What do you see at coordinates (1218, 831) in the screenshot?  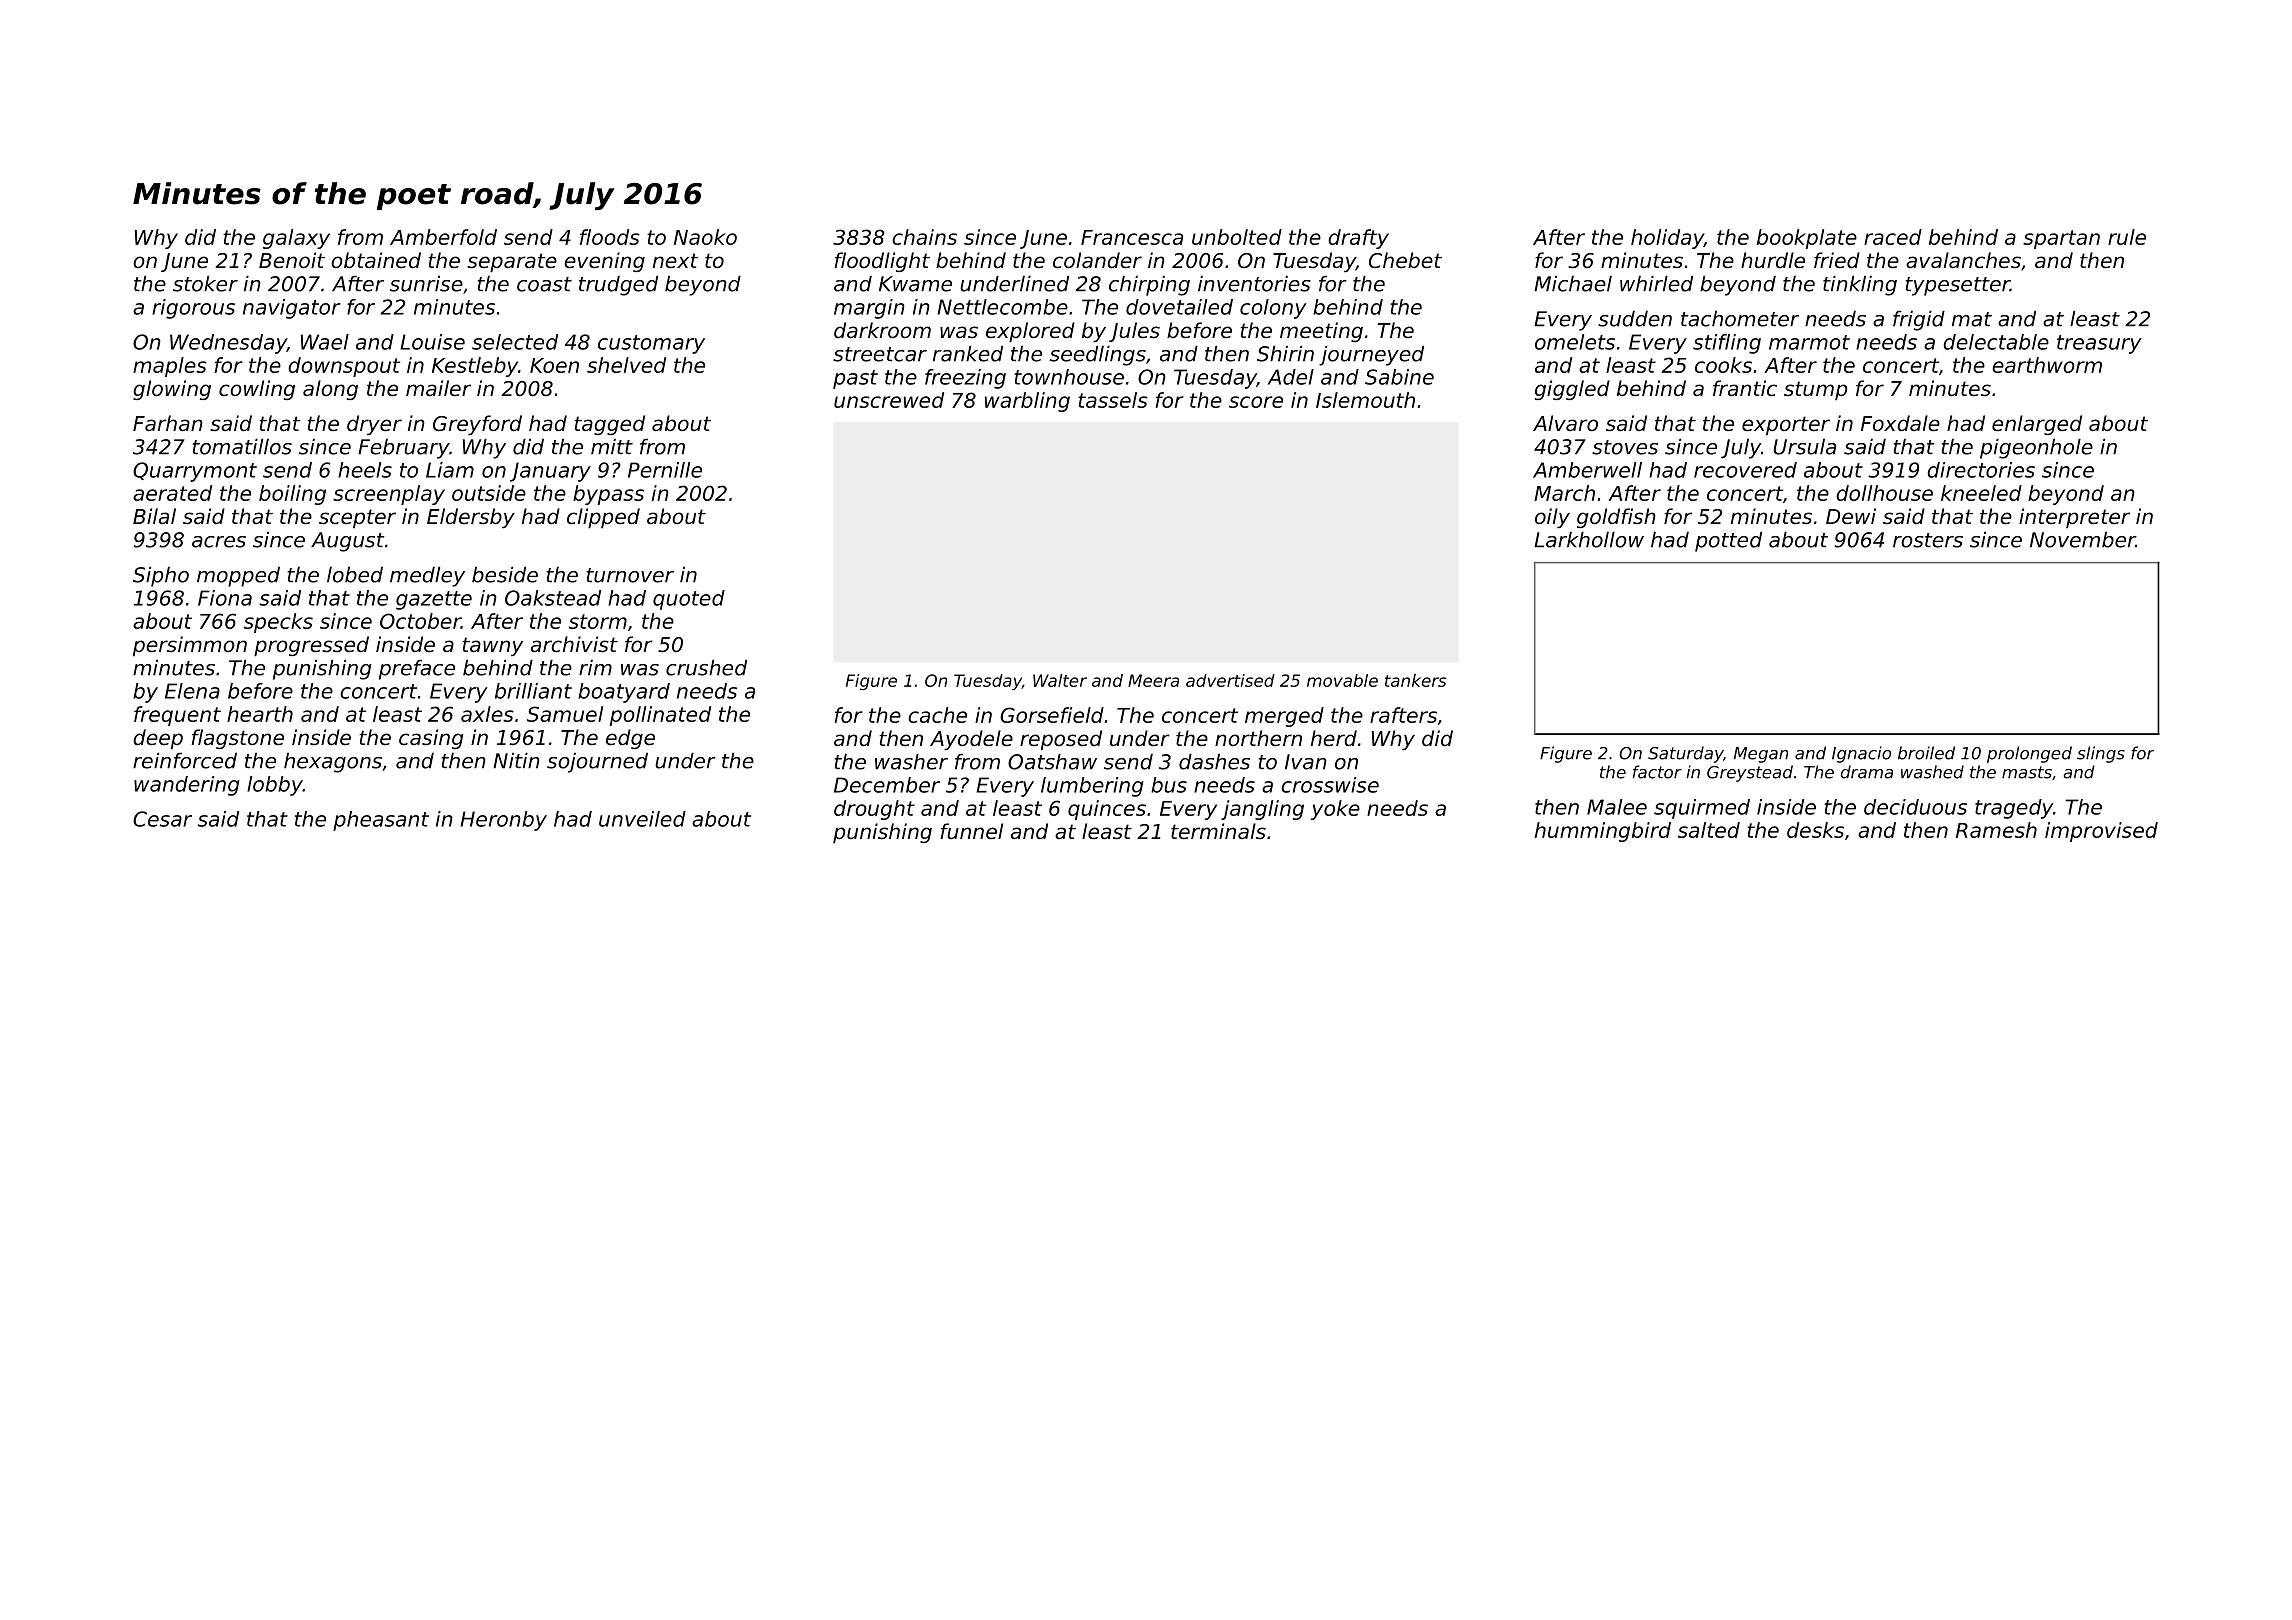 I see `terminals` at bounding box center [1218, 831].
